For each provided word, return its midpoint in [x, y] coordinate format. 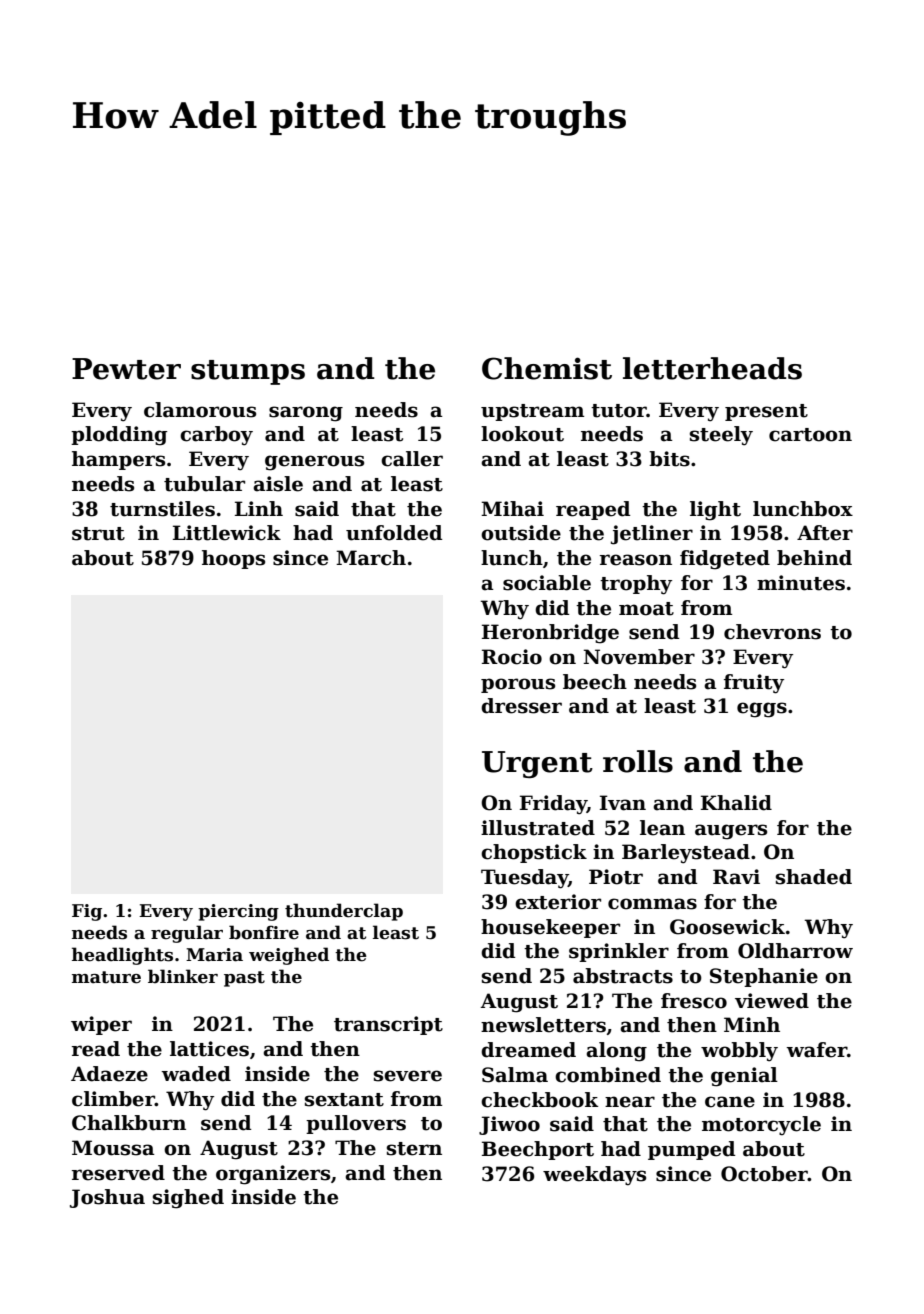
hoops [233, 559]
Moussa [113, 1148]
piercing [238, 912]
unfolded [394, 533]
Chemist [547, 368]
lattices [209, 1049]
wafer [816, 1050]
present [766, 412]
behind [814, 558]
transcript [388, 1025]
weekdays [594, 1176]
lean [662, 828]
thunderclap [344, 912]
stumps [248, 372]
